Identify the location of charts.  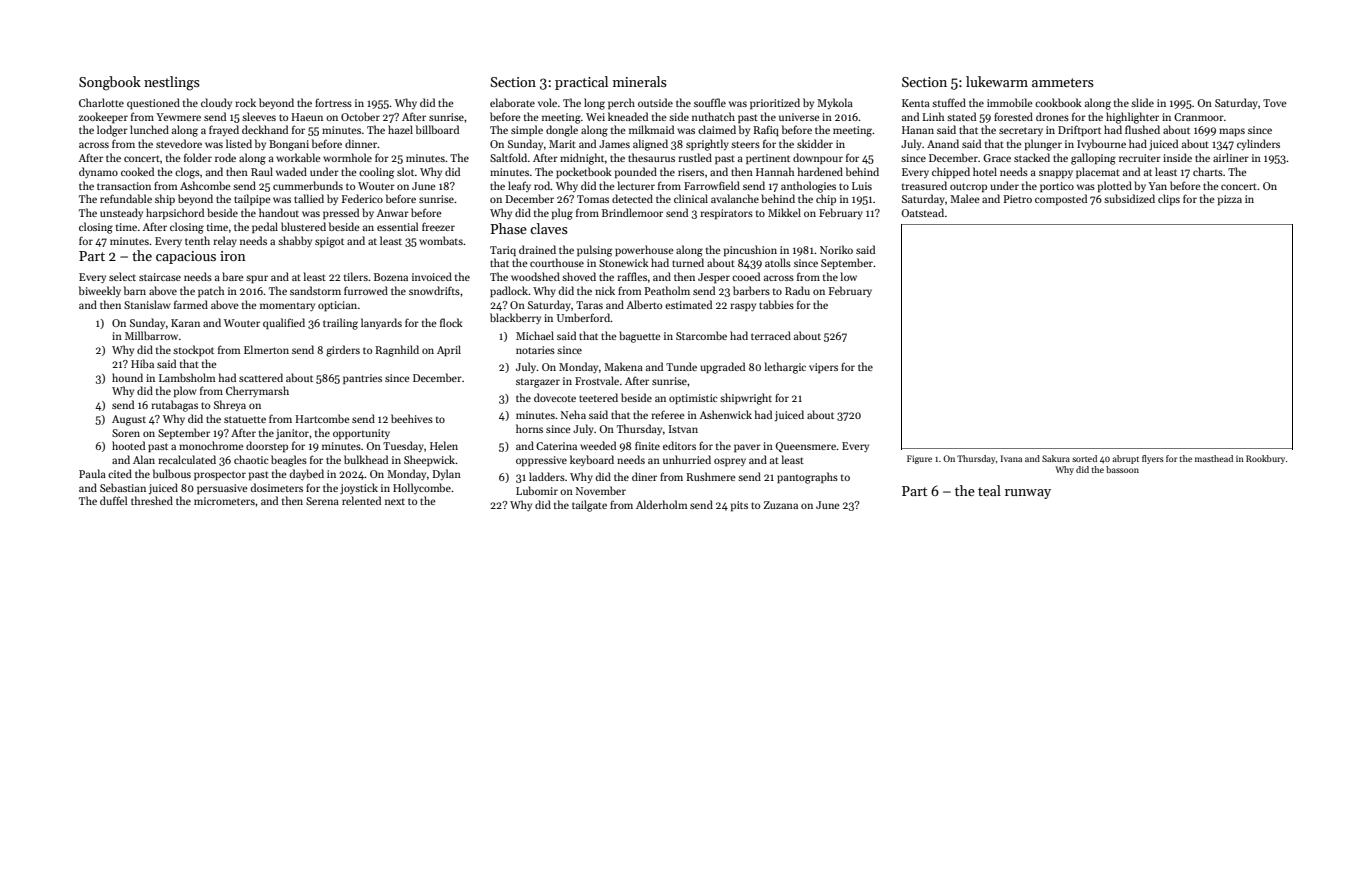
(1208, 171).
